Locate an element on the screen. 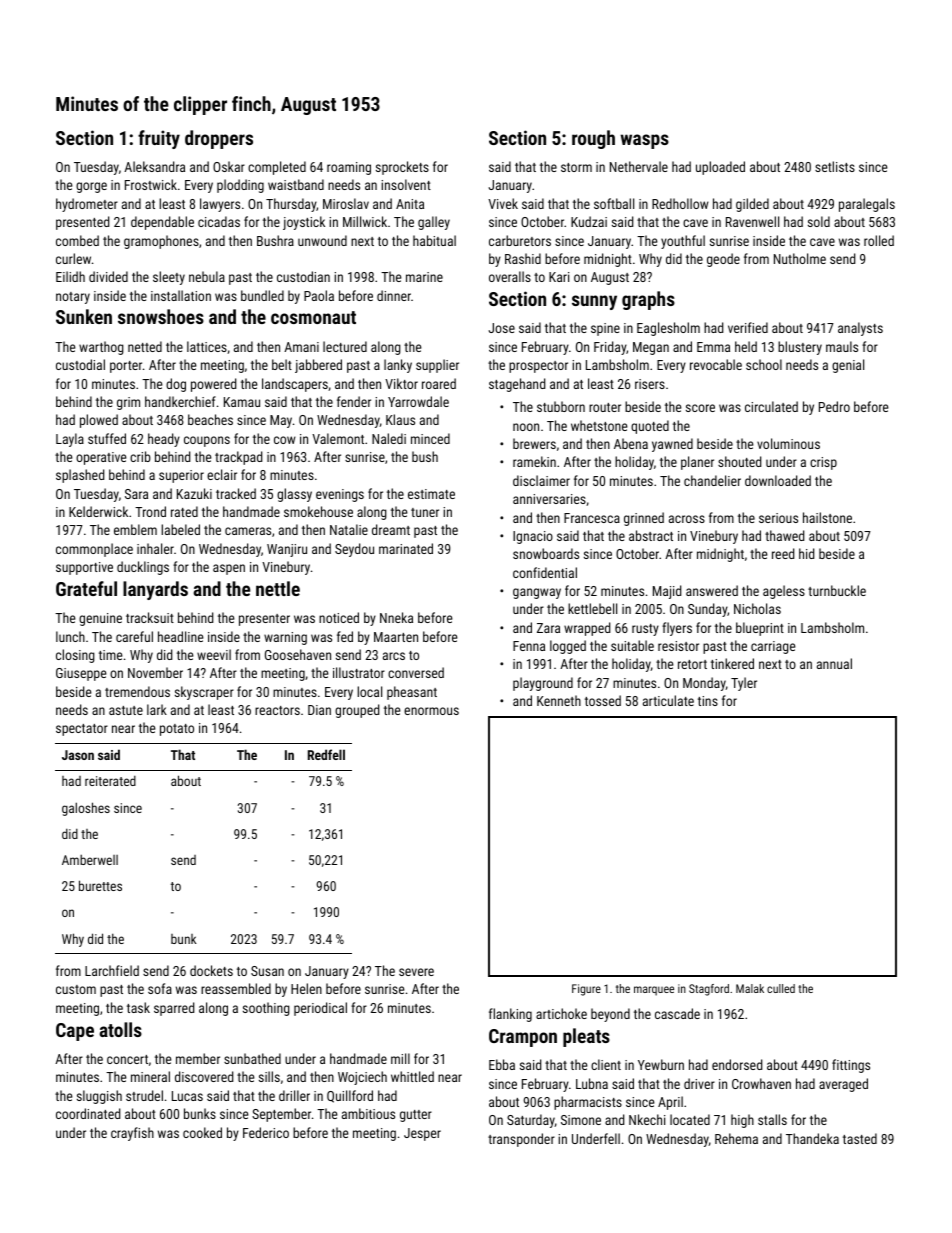 This screenshot has height=1233, width=952. rough is located at coordinates (593, 139).
